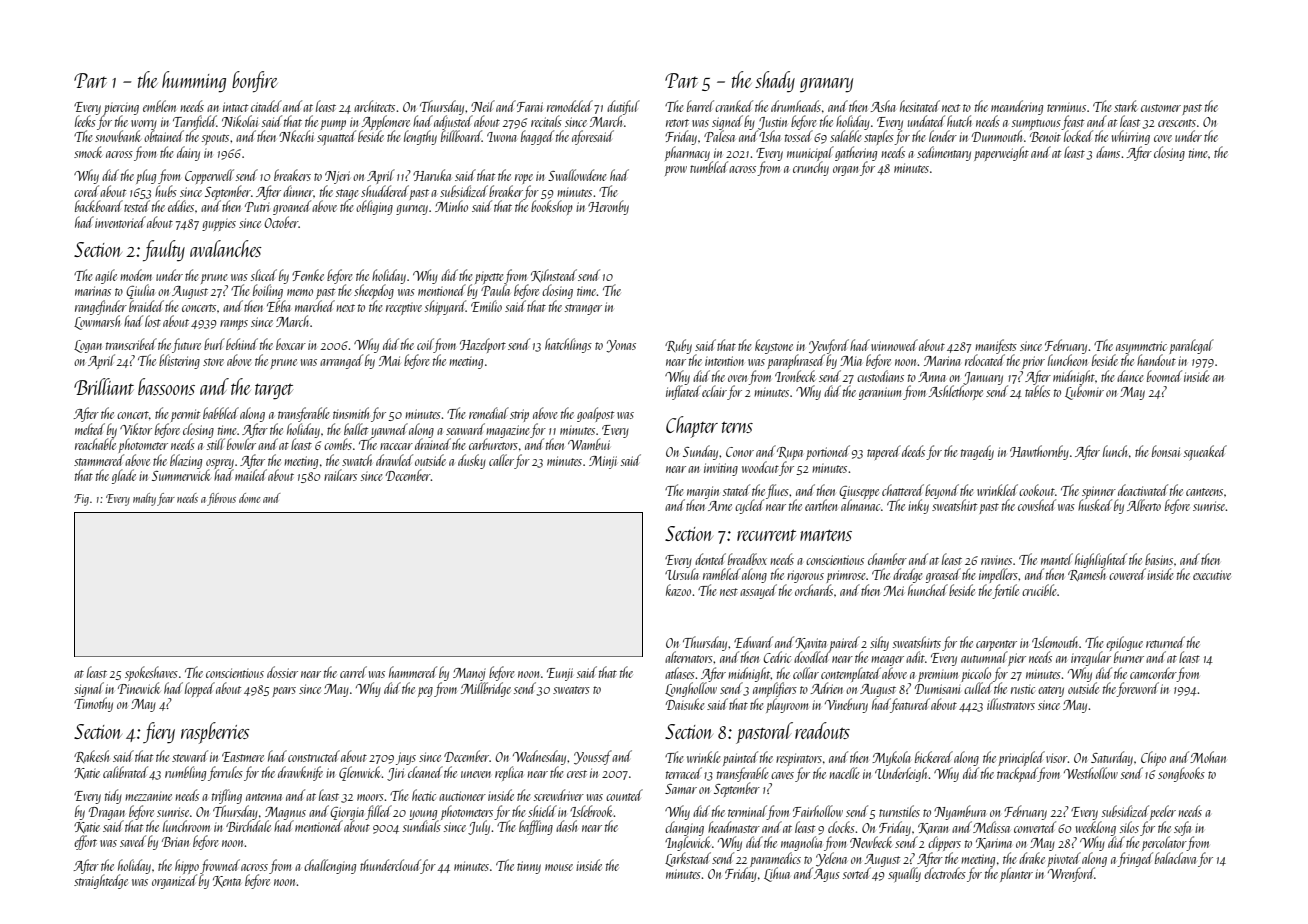  I want to click on challenging, so click(330, 866).
